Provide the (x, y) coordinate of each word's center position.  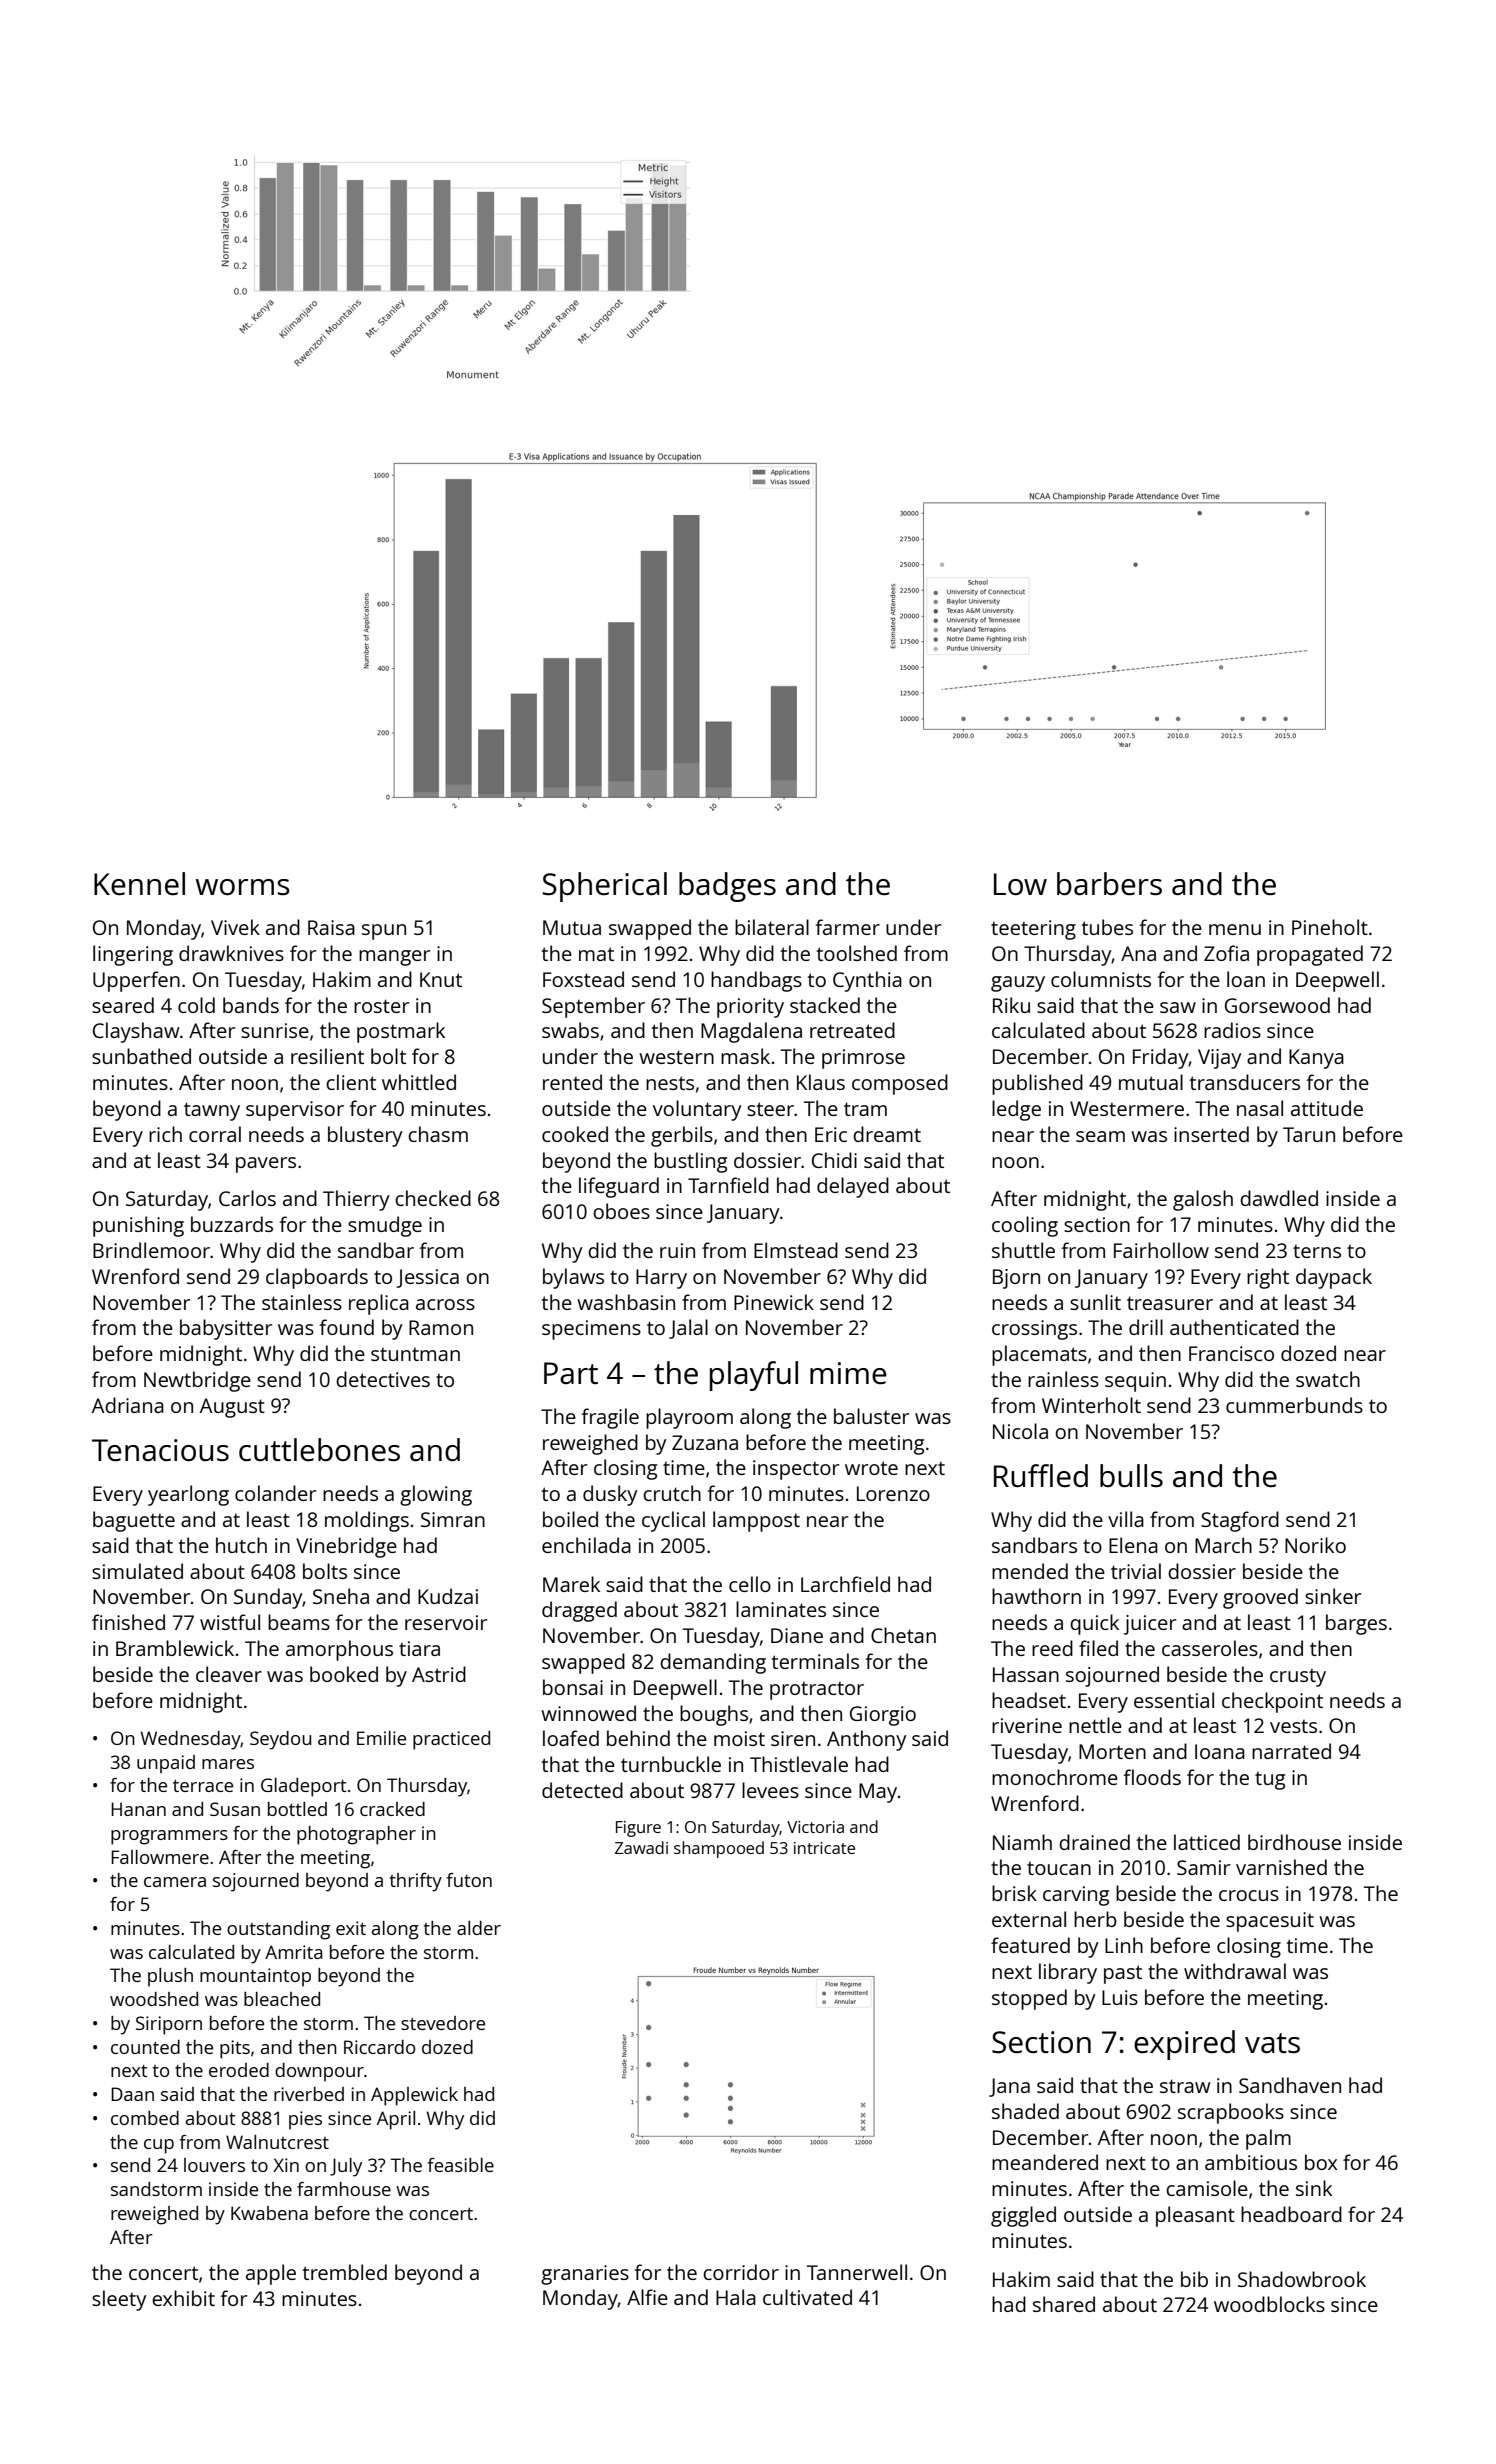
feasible (461, 2165)
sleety (119, 2300)
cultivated (807, 2297)
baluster (871, 1416)
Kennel (139, 884)
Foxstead (583, 979)
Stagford (1240, 1521)
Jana (1009, 2087)
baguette (134, 1521)
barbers (1109, 884)
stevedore (443, 2023)
